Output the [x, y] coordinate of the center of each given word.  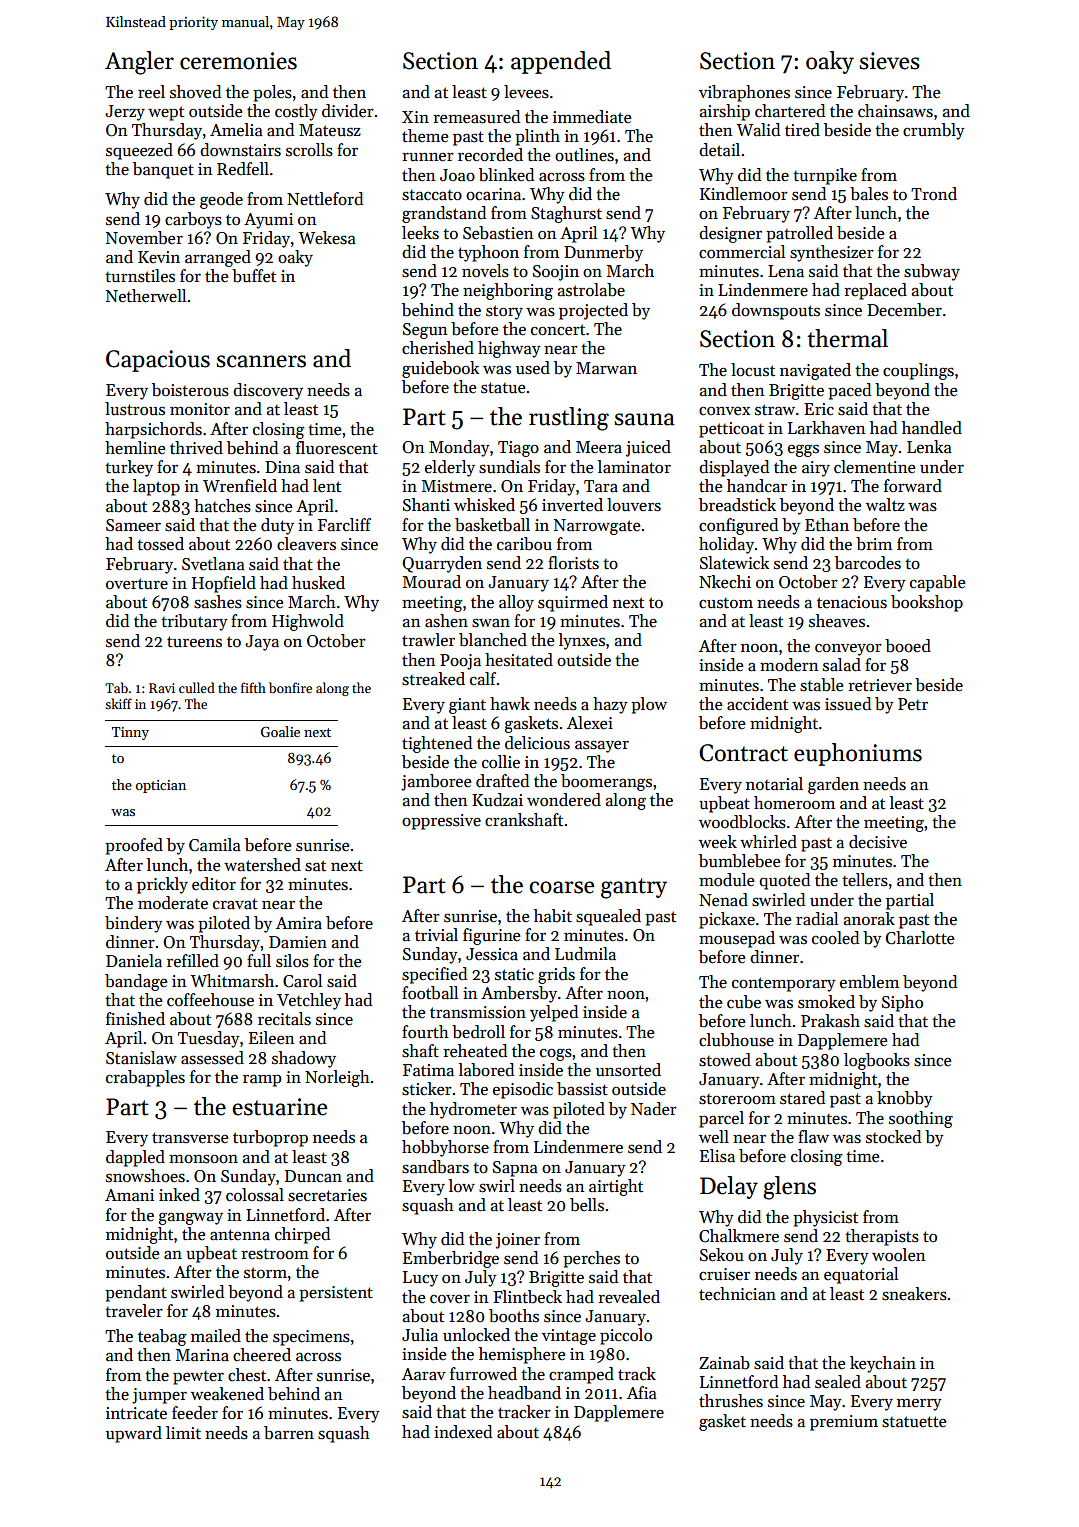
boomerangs [606, 782]
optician [161, 786]
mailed [216, 1336]
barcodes [868, 563]
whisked [484, 505]
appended [561, 62]
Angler [139, 63]
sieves [889, 61]
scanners [261, 361]
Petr [913, 704]
